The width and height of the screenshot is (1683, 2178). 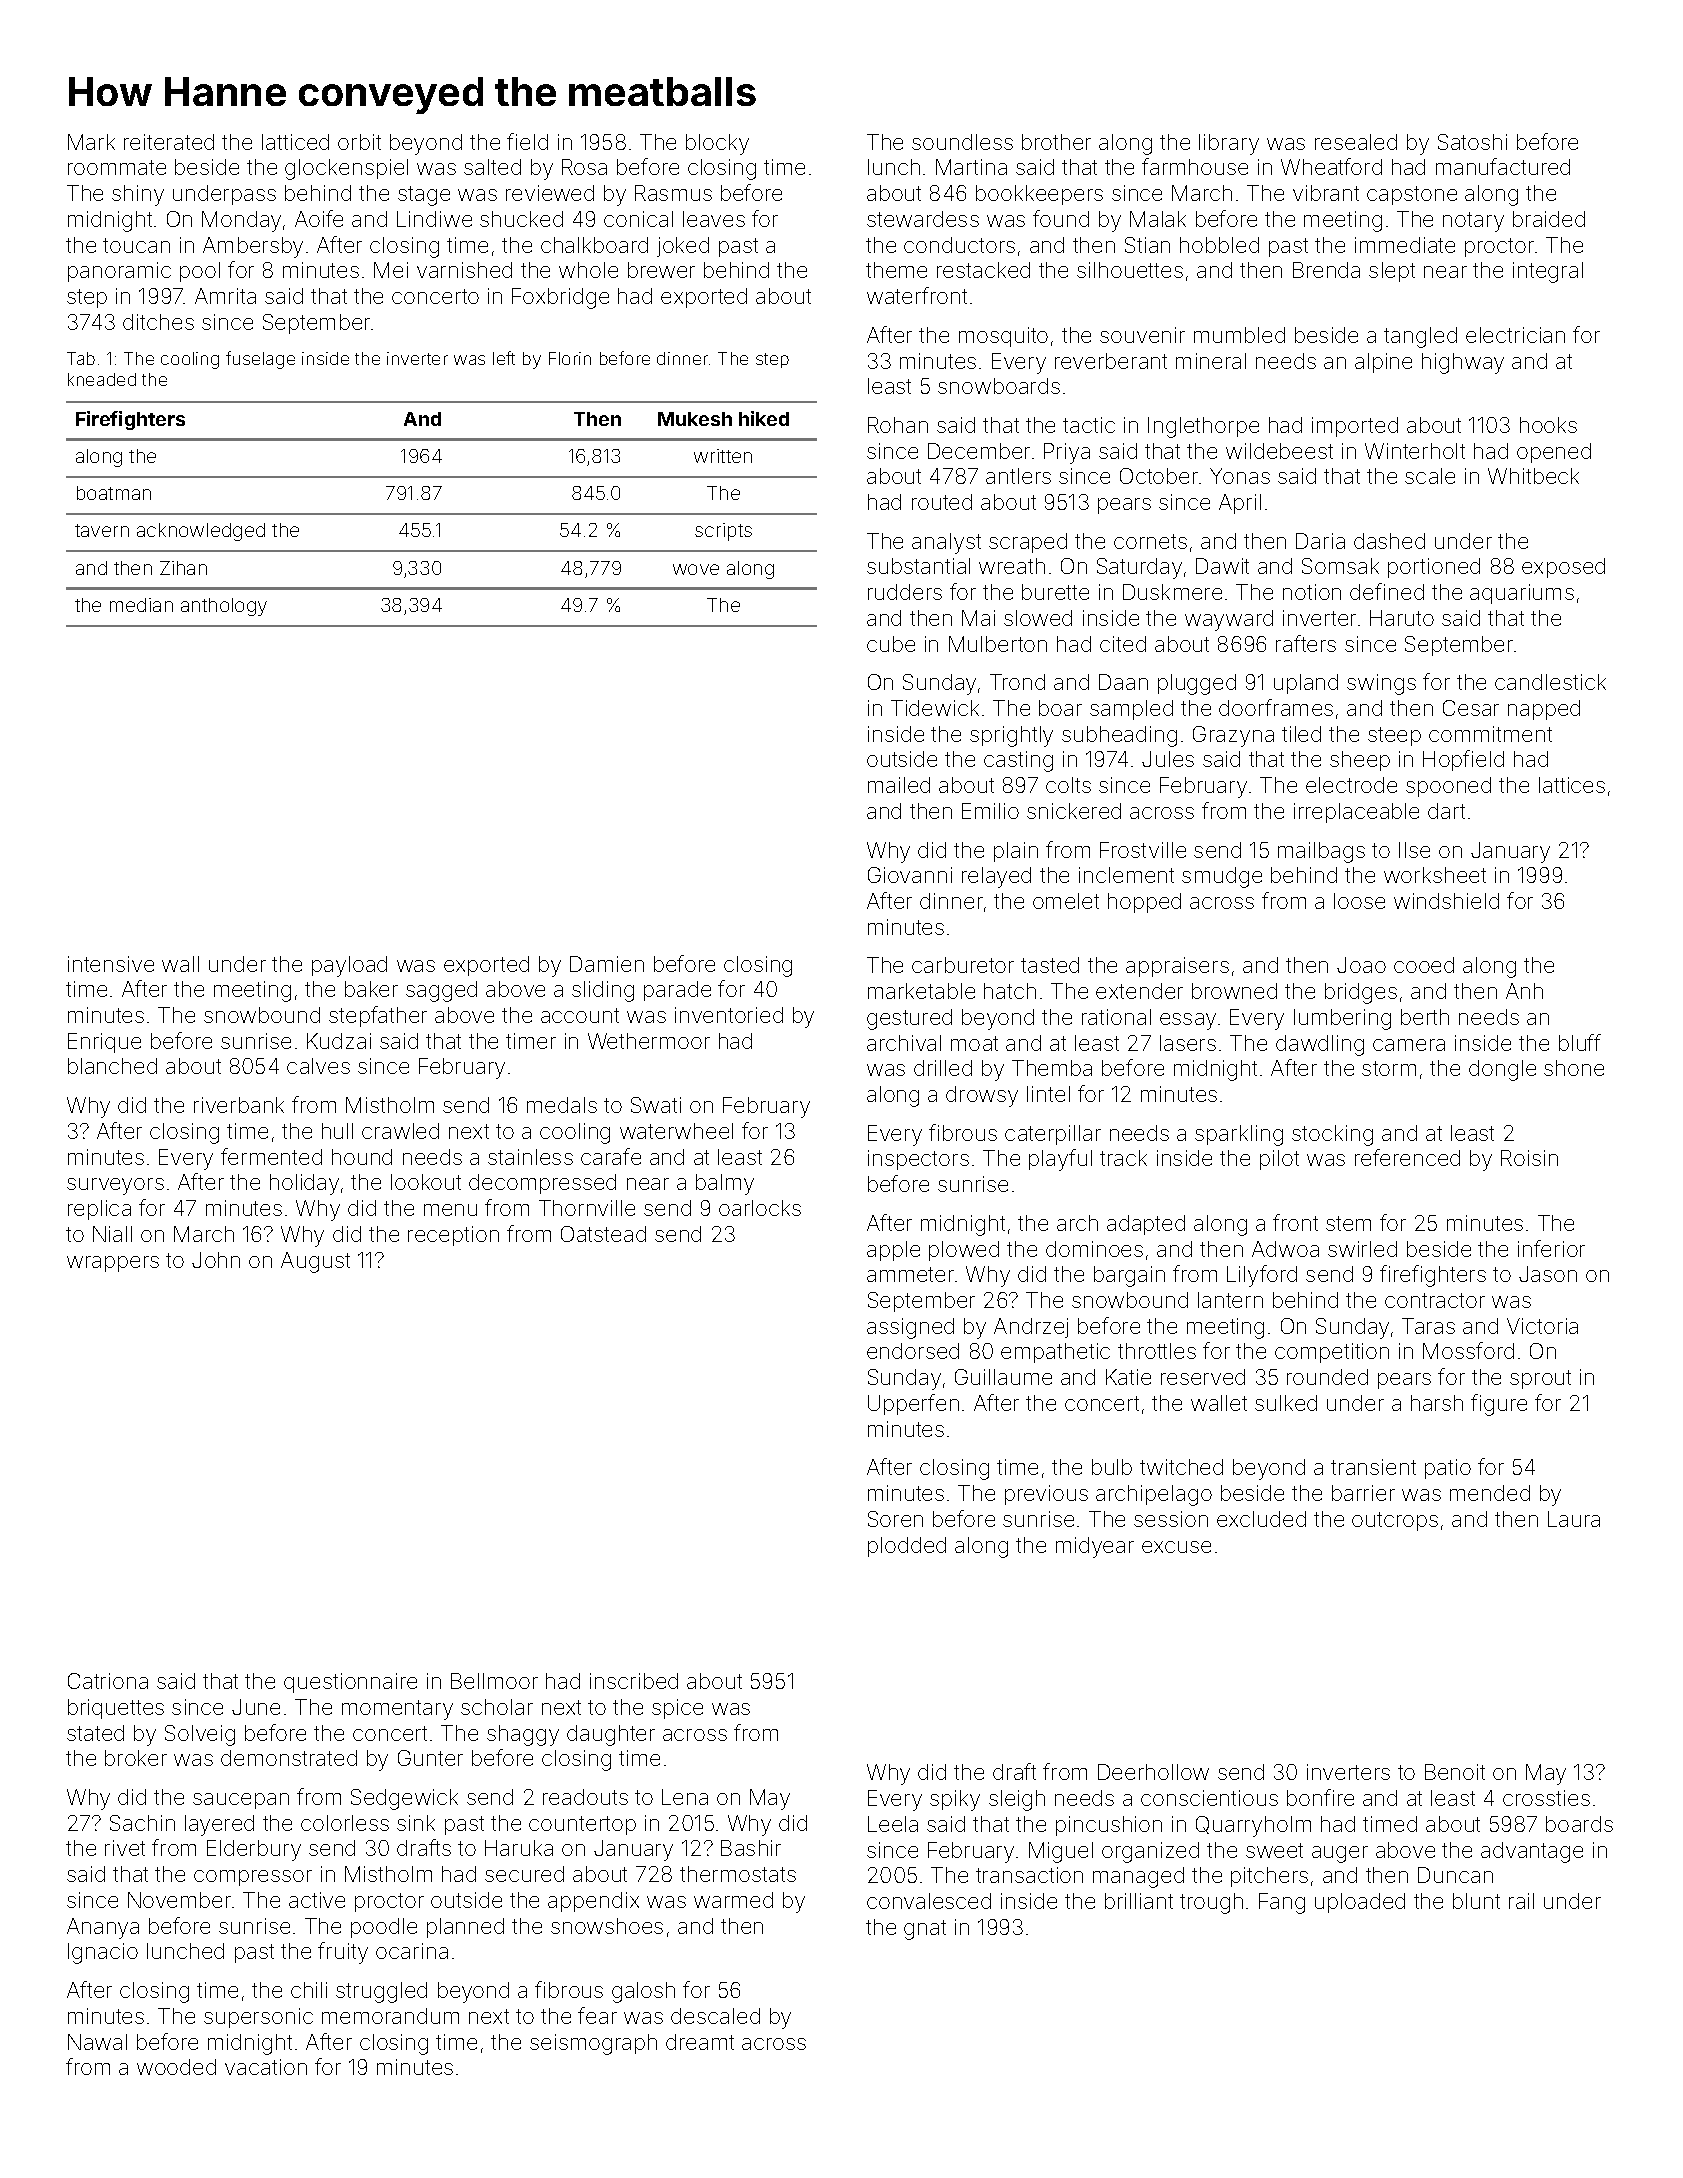 I want to click on replica, so click(x=99, y=1210).
